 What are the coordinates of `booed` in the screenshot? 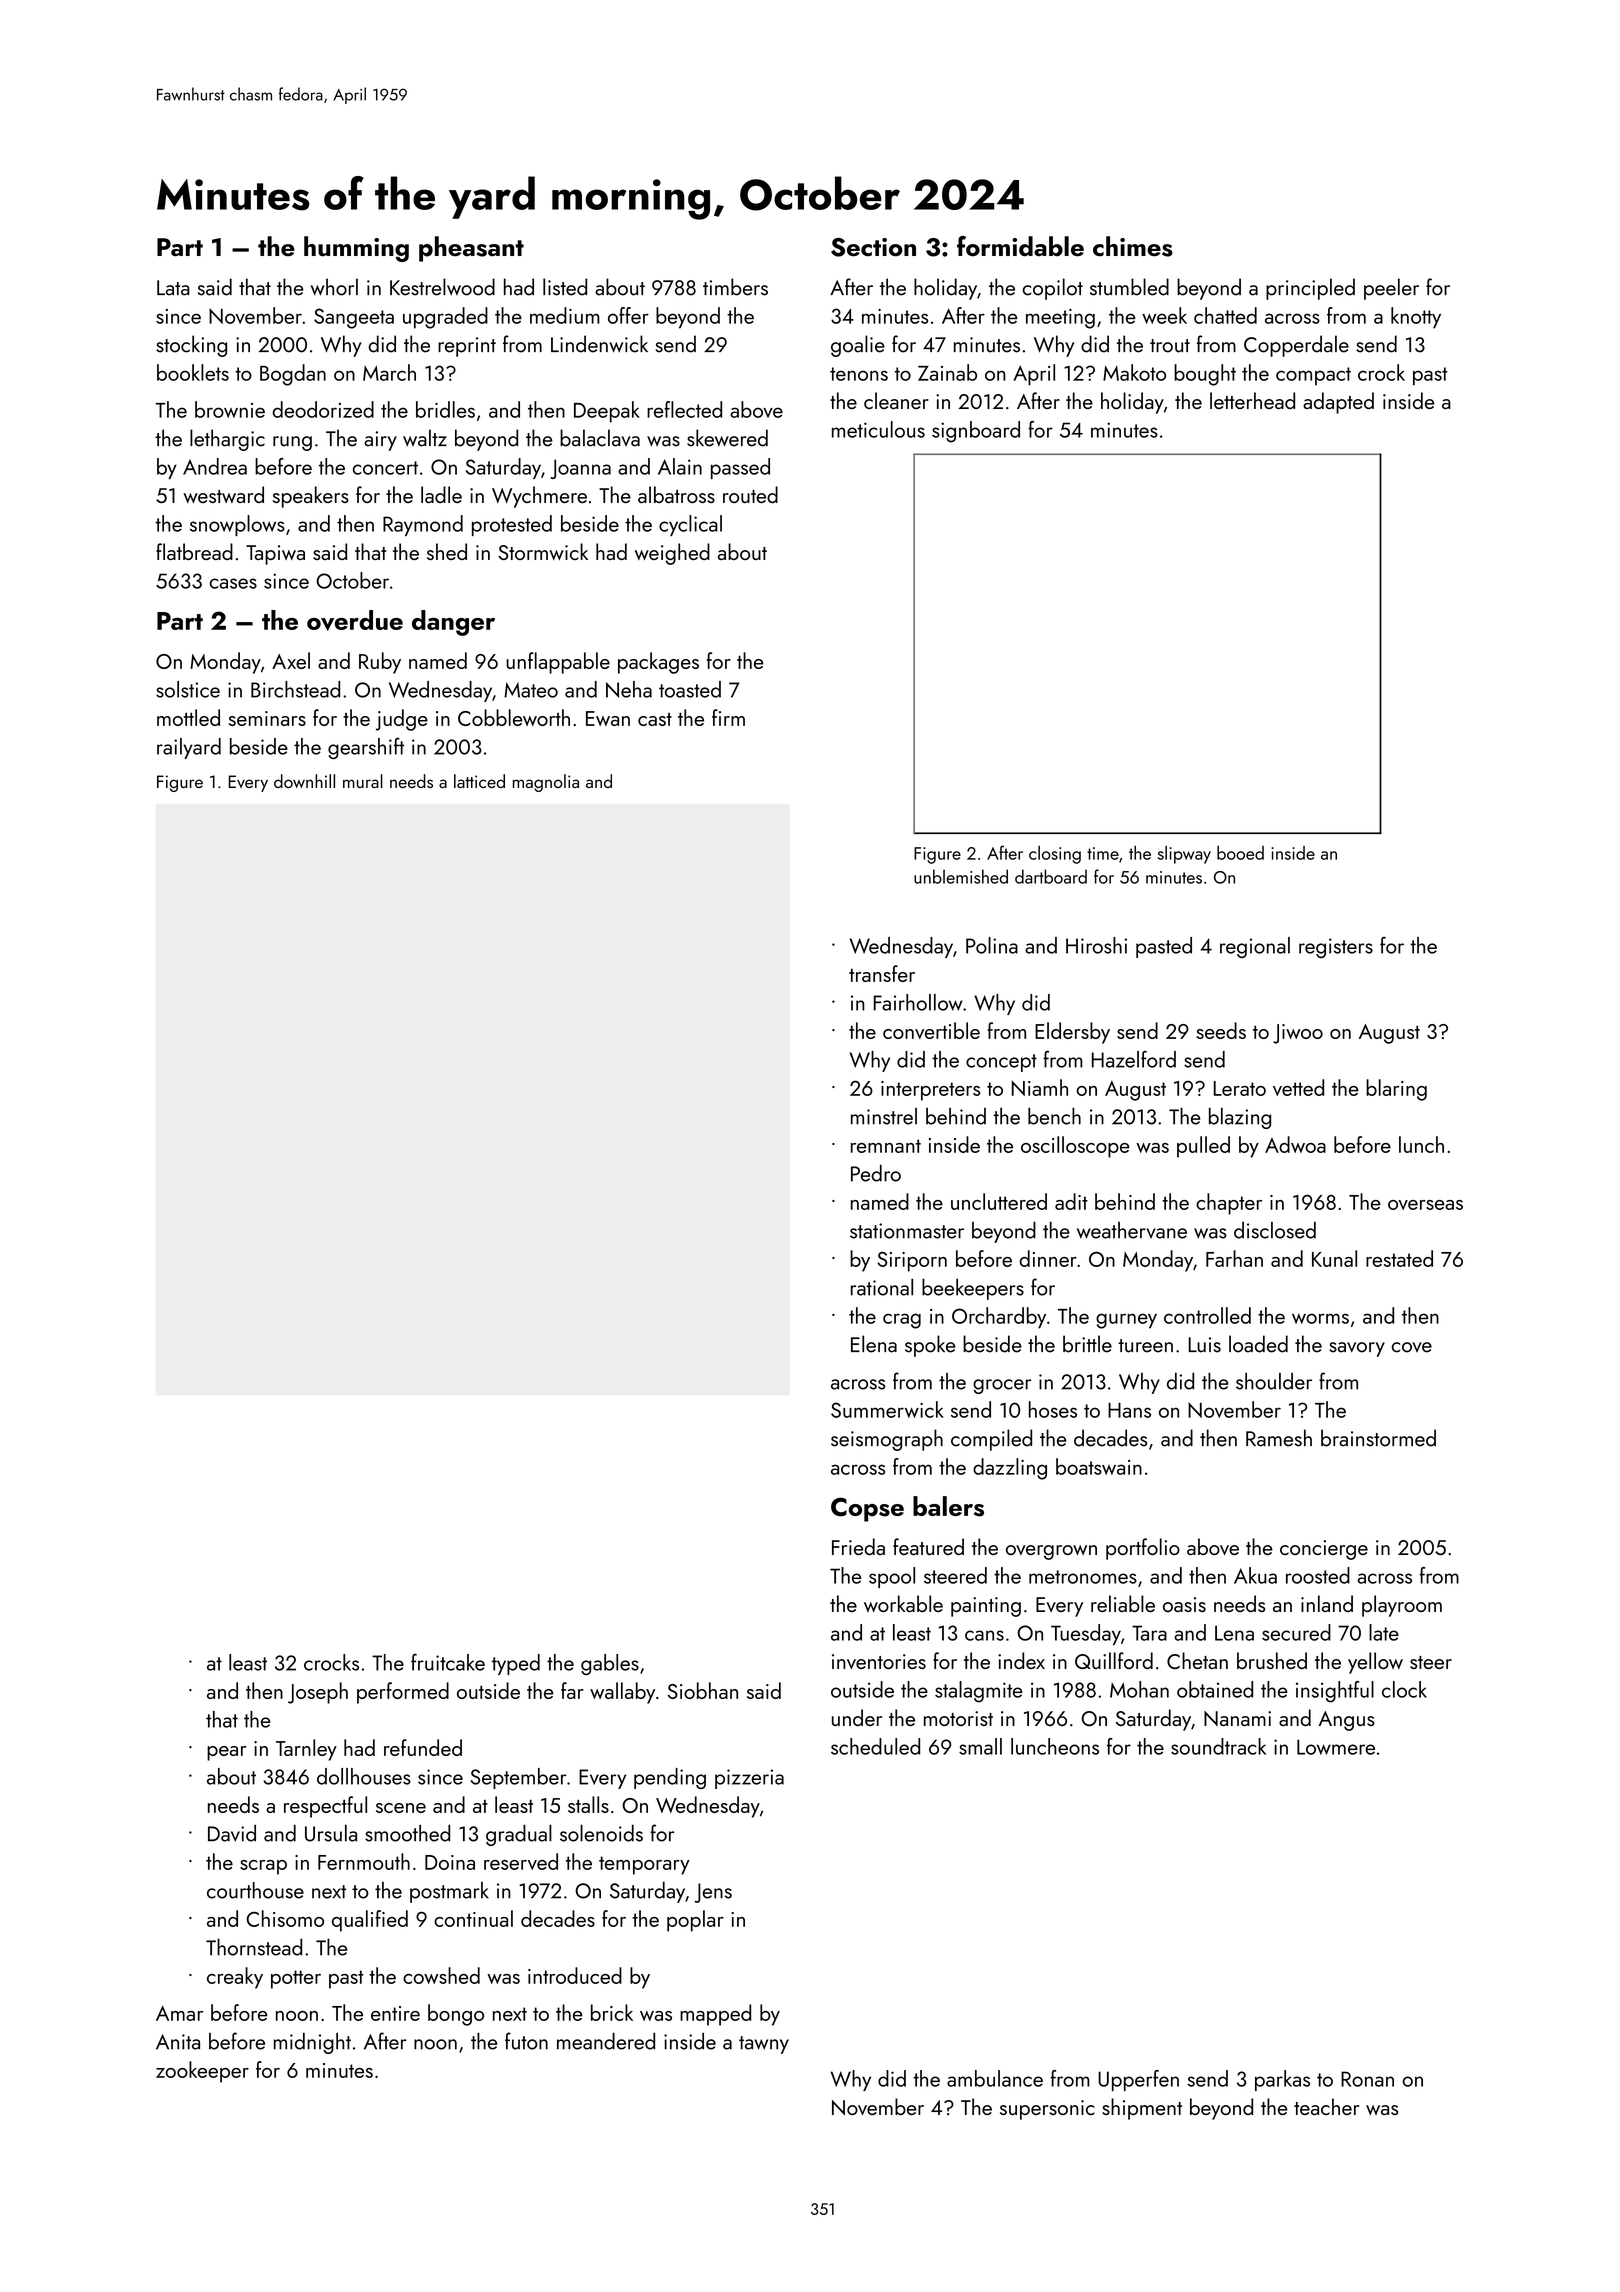 It's located at (1240, 853).
